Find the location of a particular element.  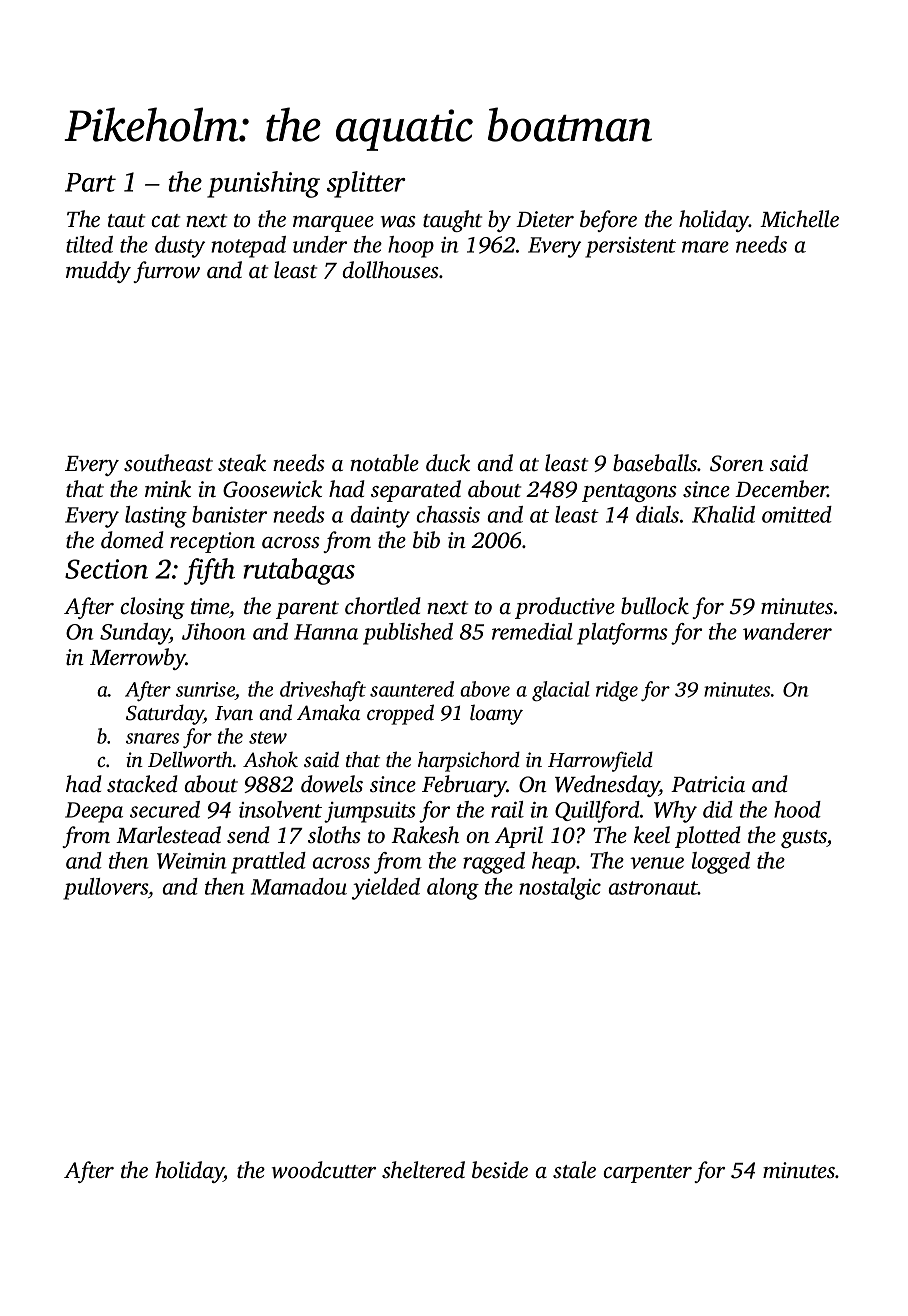

Michelle is located at coordinates (799, 219).
